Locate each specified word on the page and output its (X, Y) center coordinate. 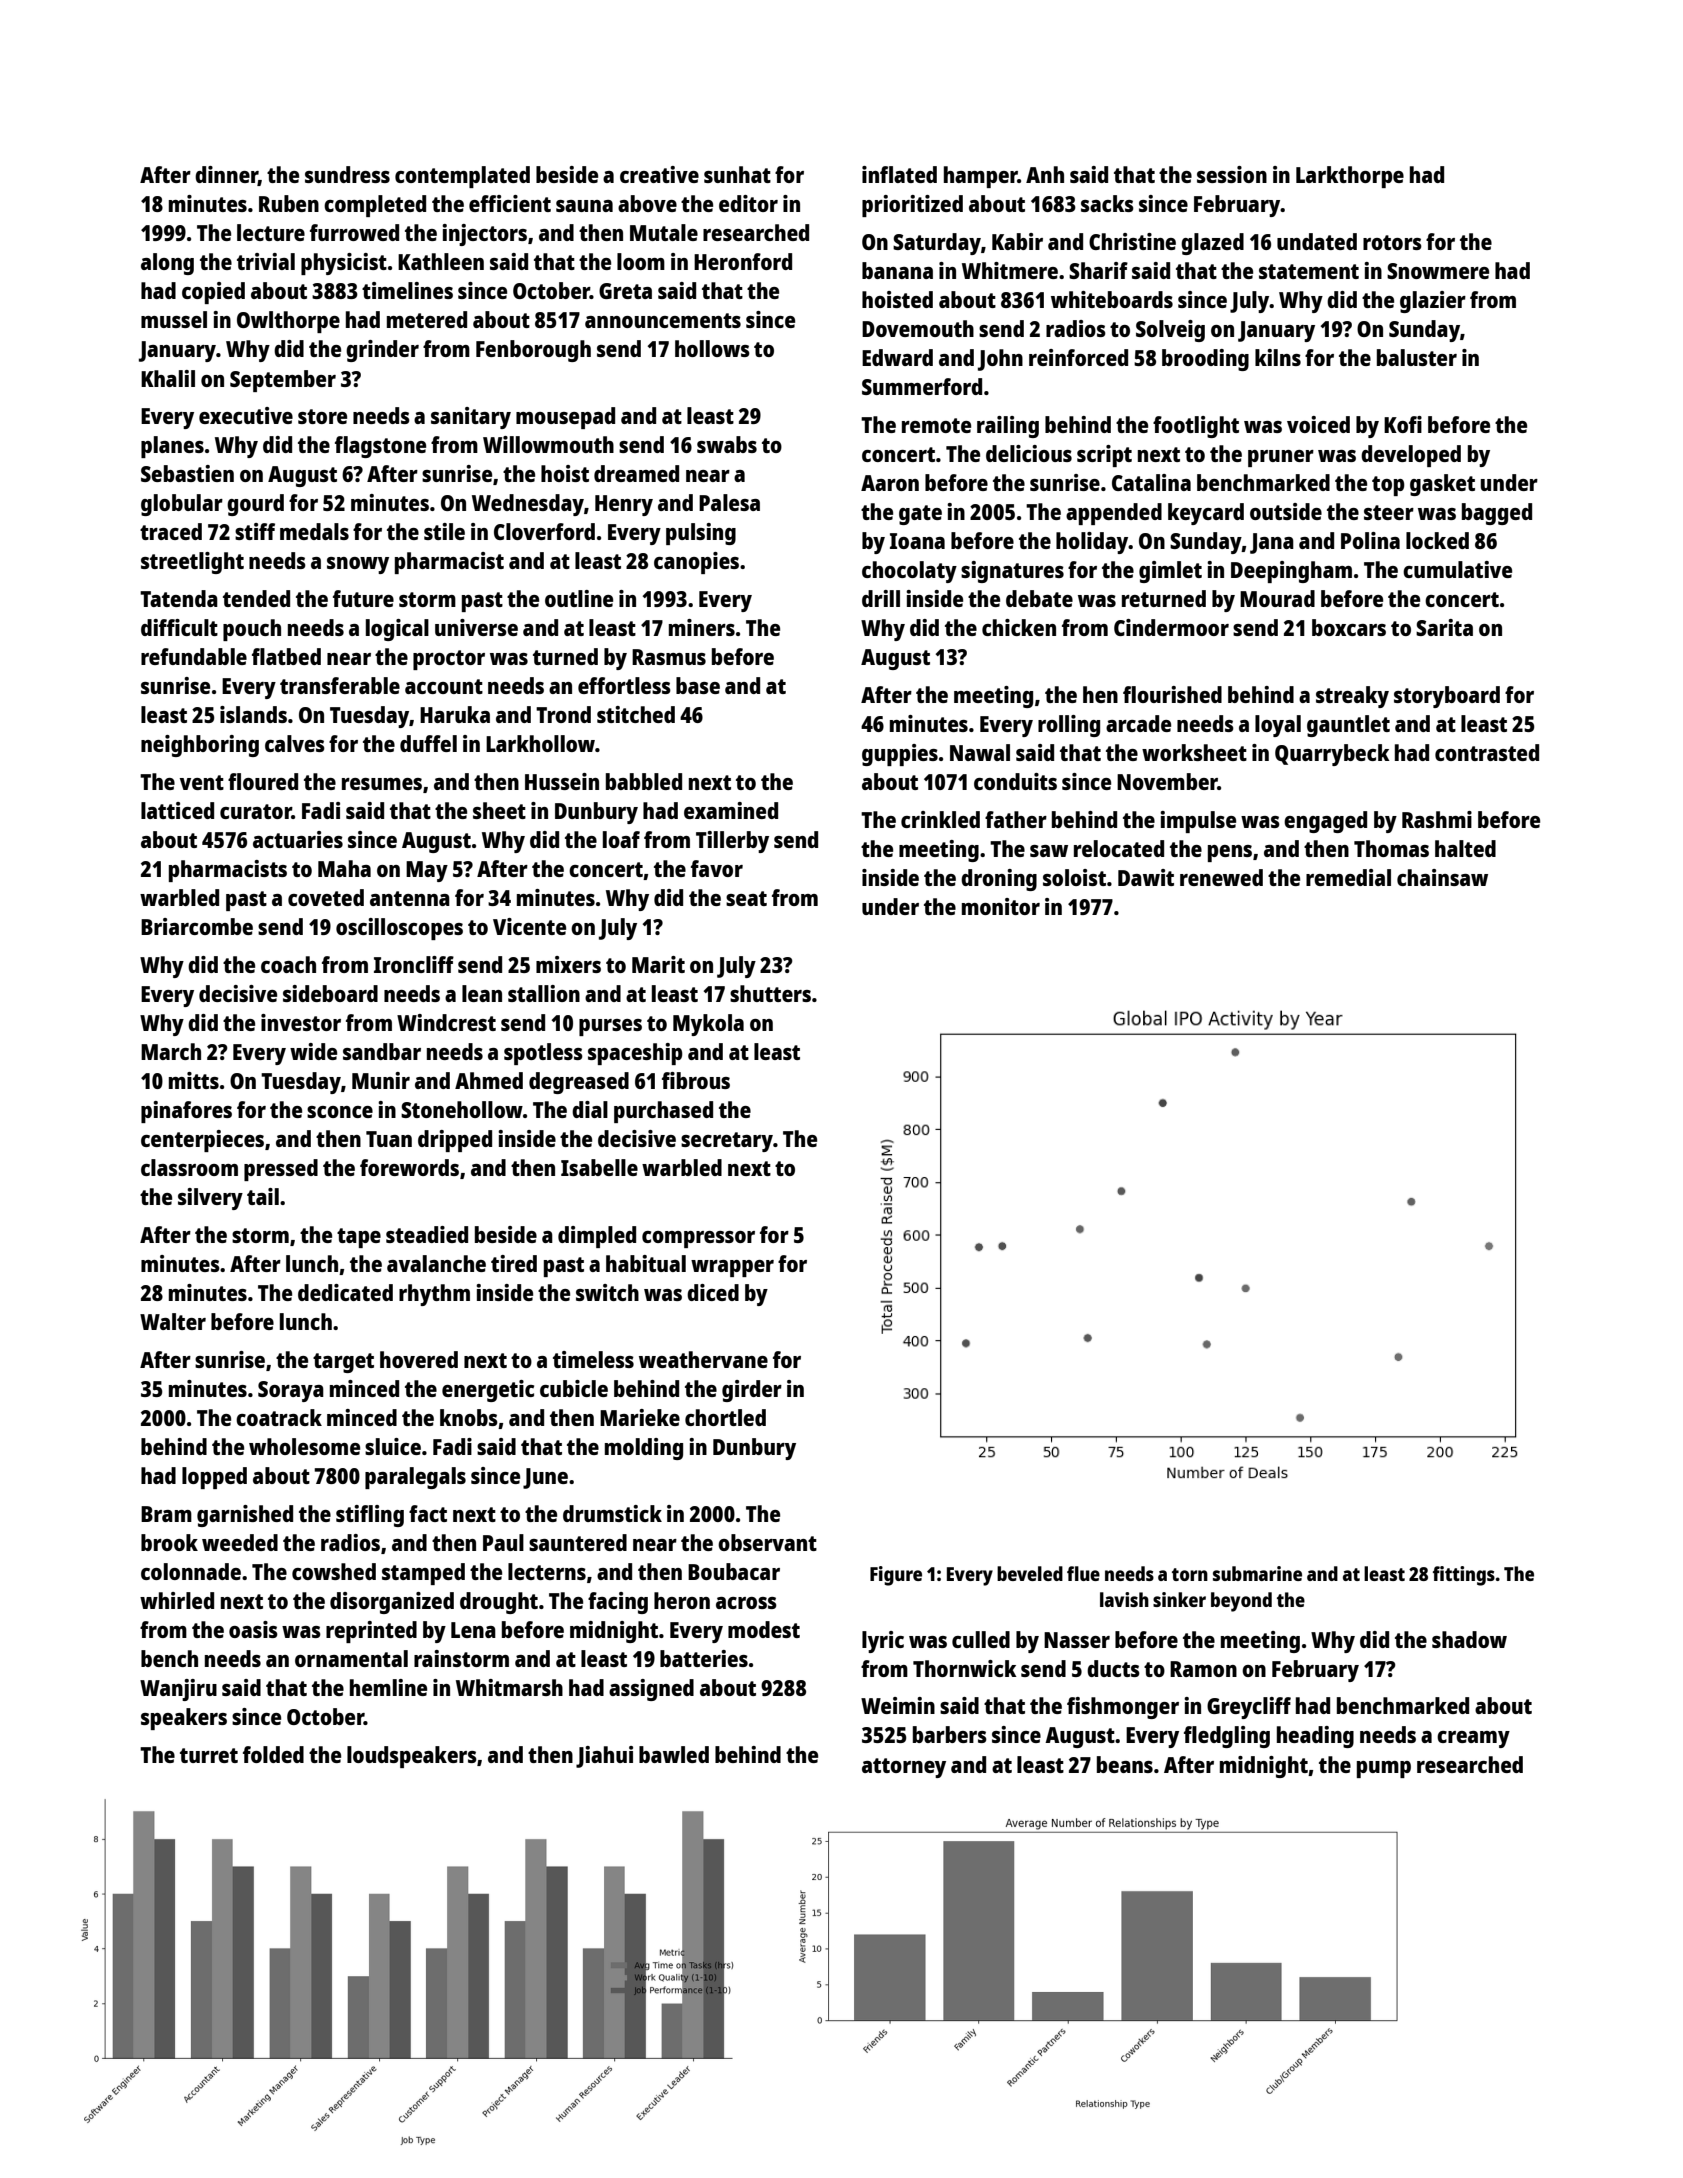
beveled (1030, 1573)
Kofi (1403, 424)
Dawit (1146, 877)
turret (209, 1755)
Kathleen (441, 261)
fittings (1464, 1576)
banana (897, 270)
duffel (428, 743)
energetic (488, 1391)
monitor (1001, 906)
